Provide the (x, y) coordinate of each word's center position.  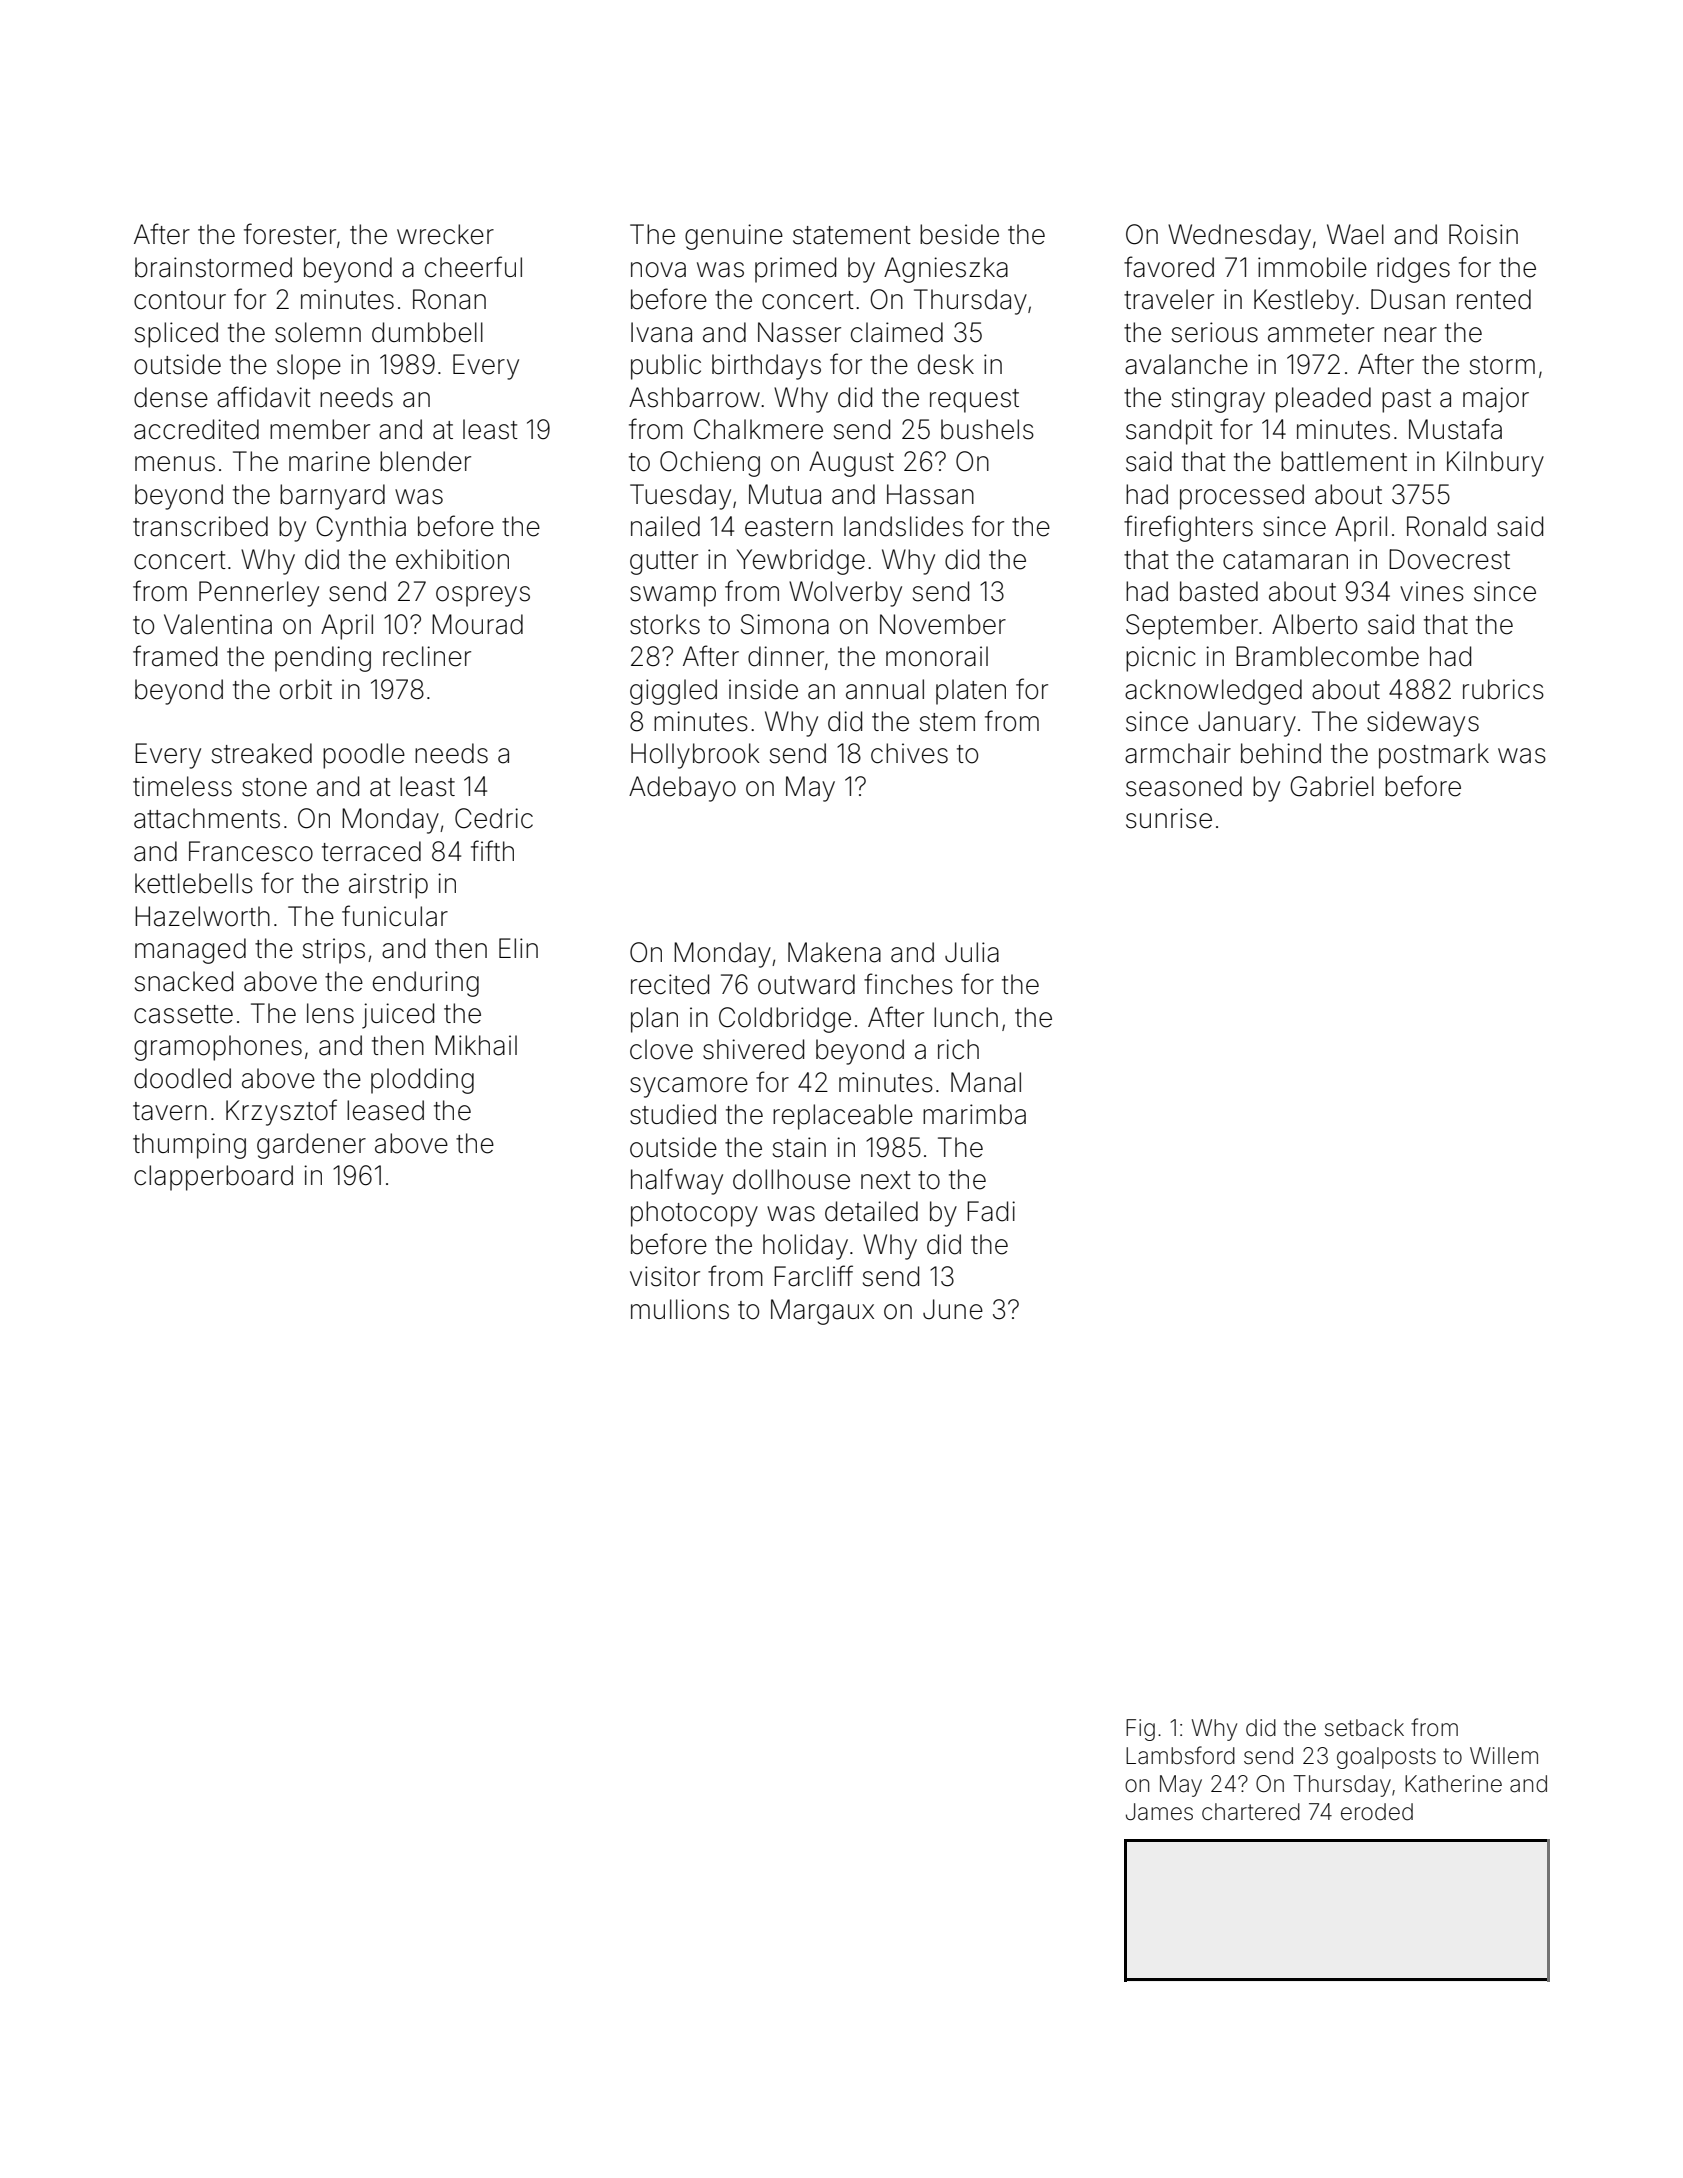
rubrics (1503, 689)
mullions (680, 1309)
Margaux (822, 1312)
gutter (664, 563)
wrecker (445, 234)
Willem (1504, 1756)
